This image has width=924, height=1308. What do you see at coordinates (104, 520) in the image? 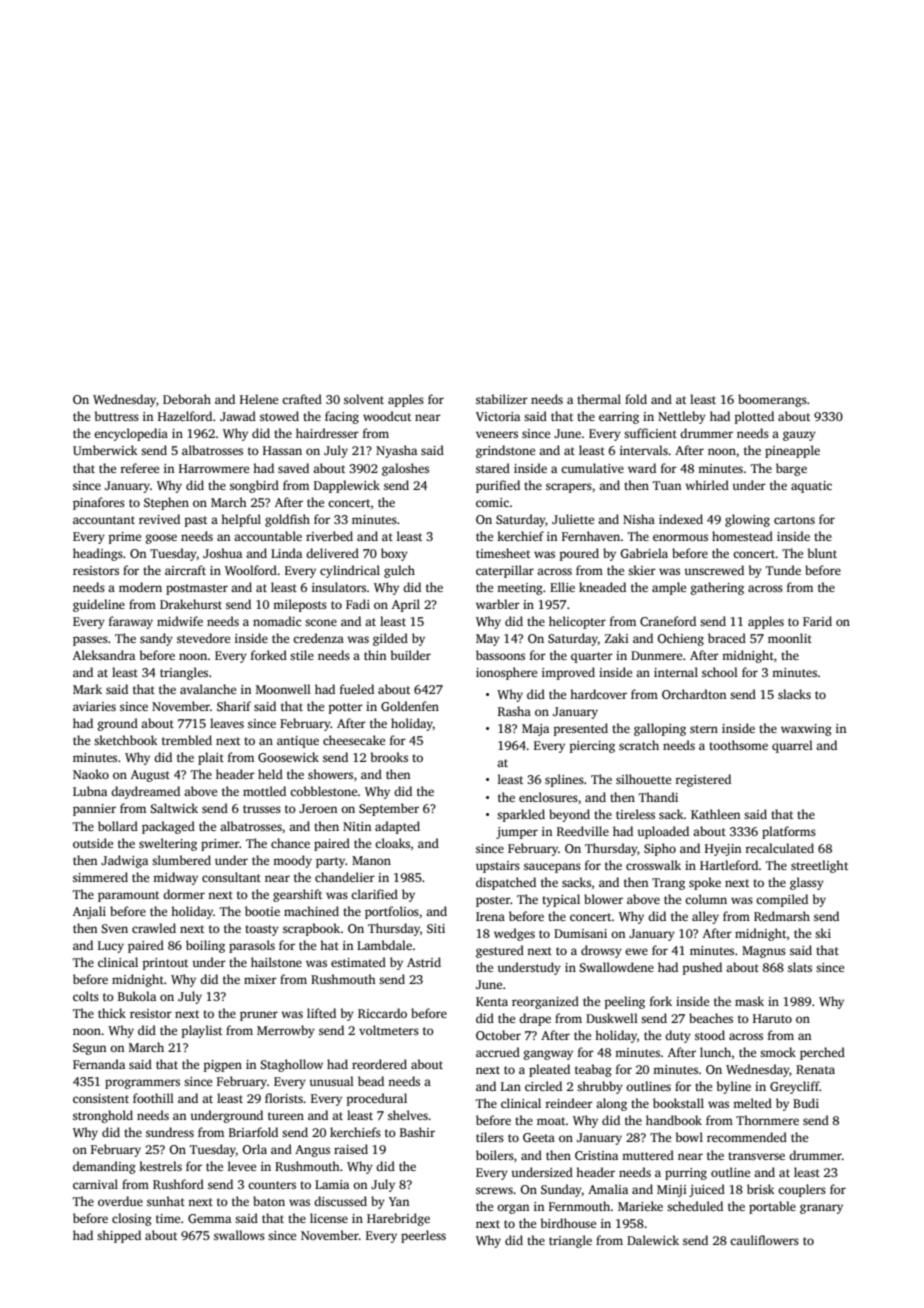
I see `accountant` at bounding box center [104, 520].
